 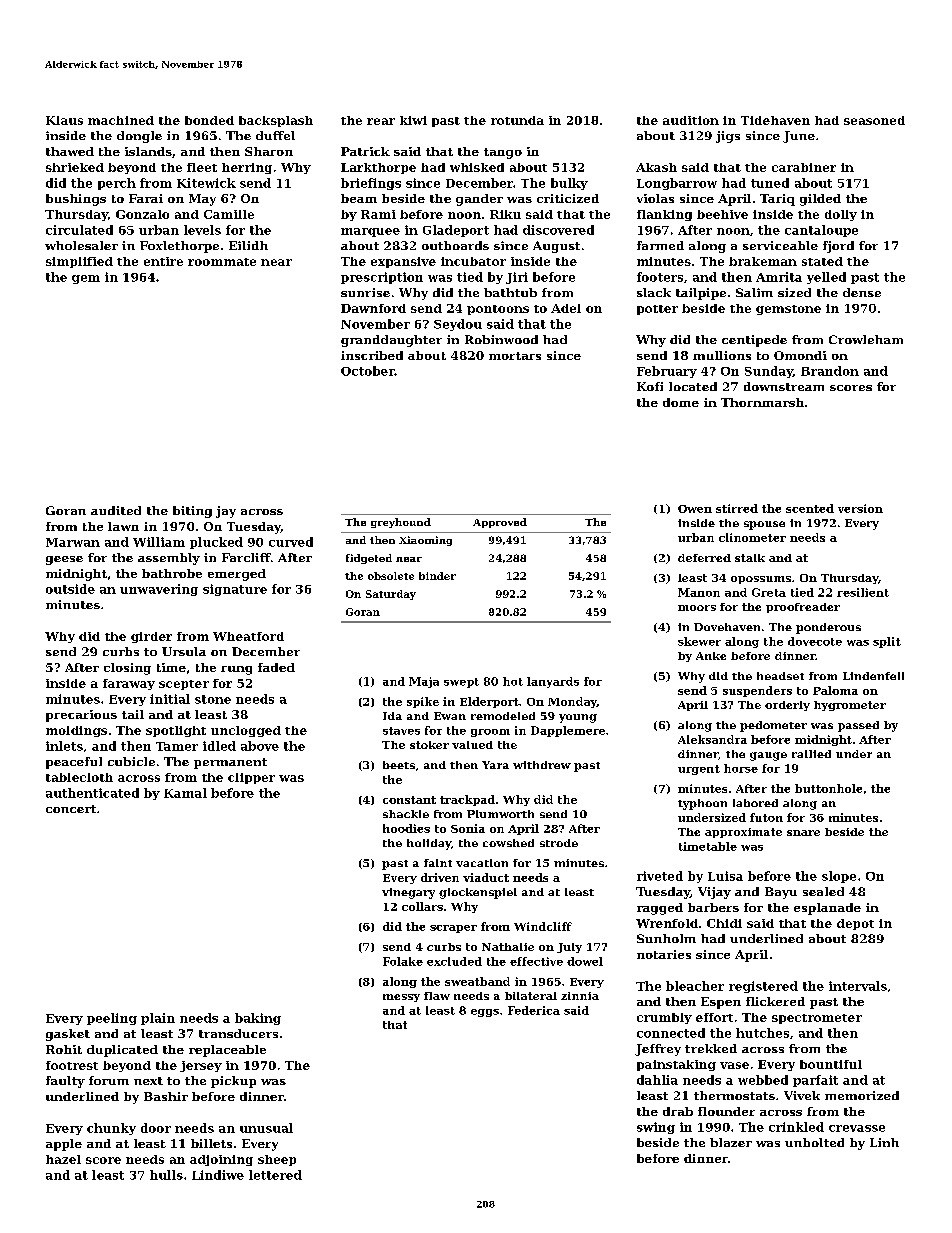 I want to click on door, so click(x=156, y=1128).
